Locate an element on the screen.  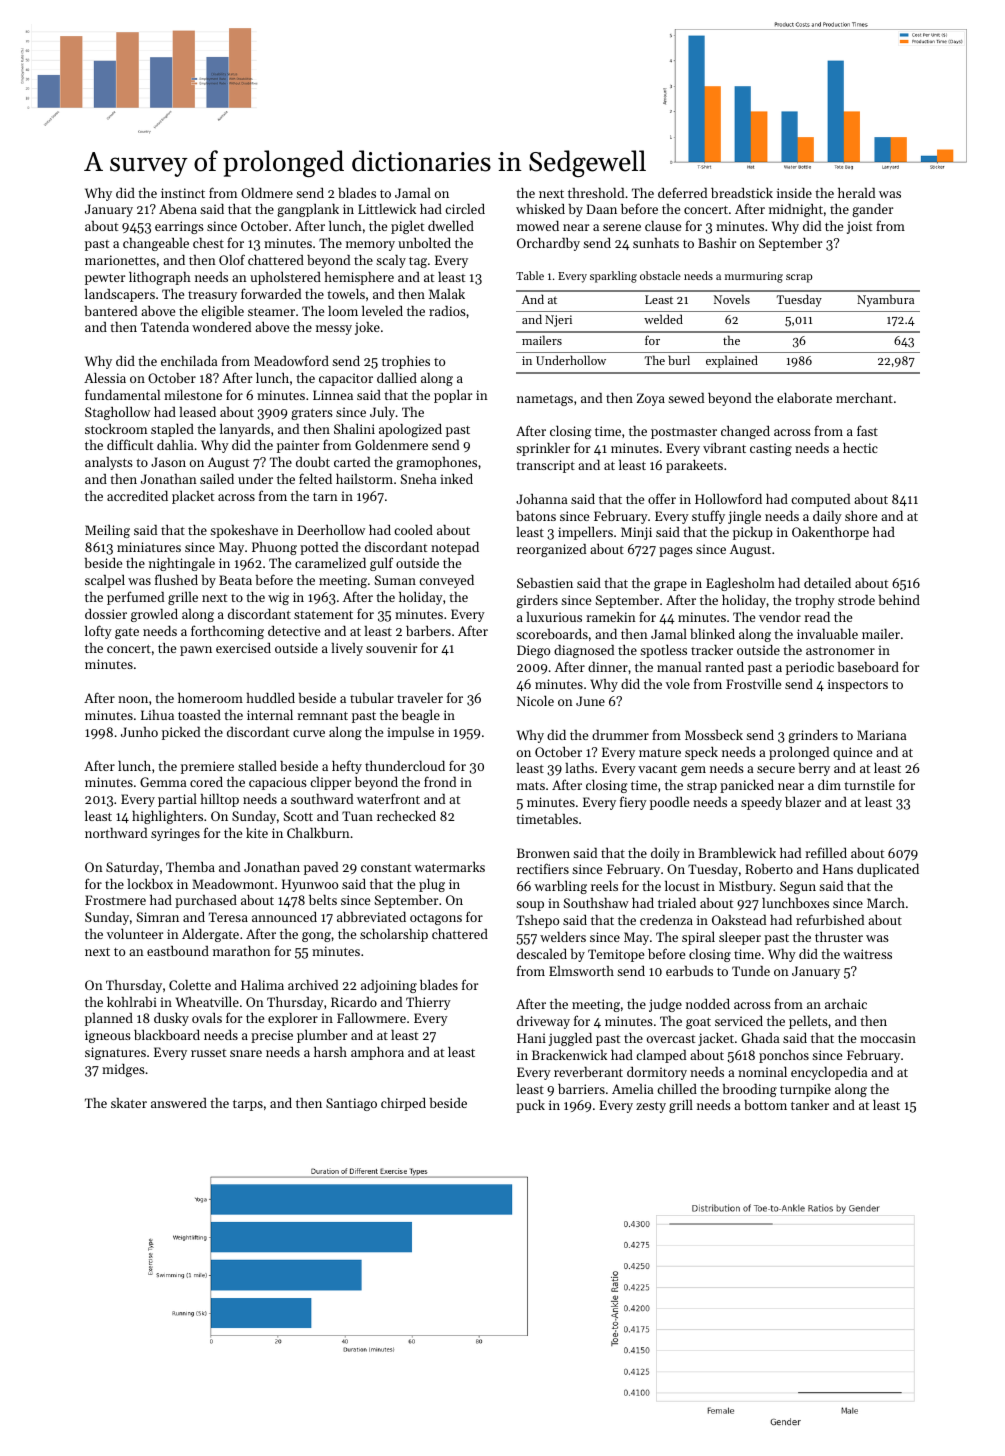
baseboard is located at coordinates (868, 667).
